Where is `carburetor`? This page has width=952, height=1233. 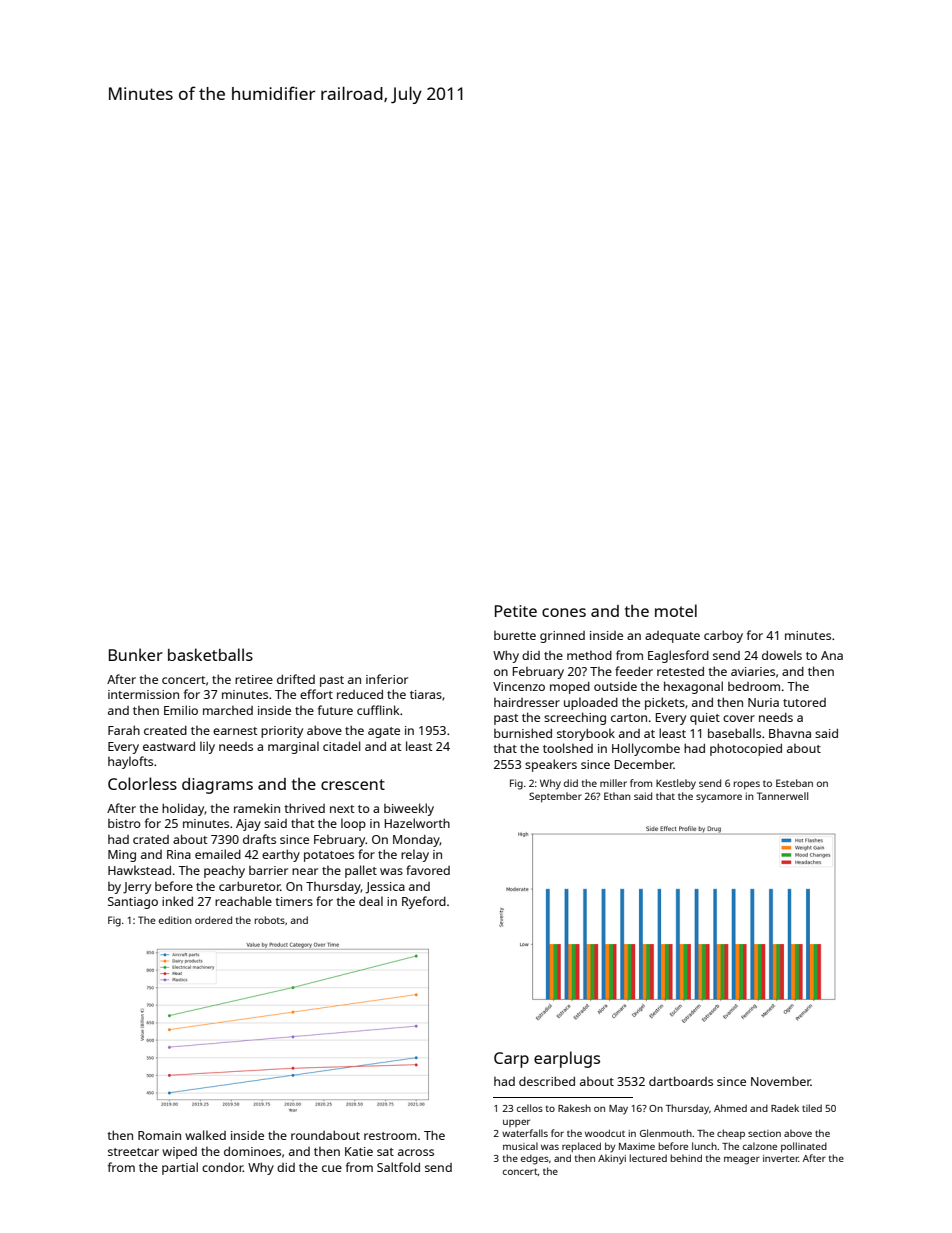 carburetor is located at coordinates (250, 886).
